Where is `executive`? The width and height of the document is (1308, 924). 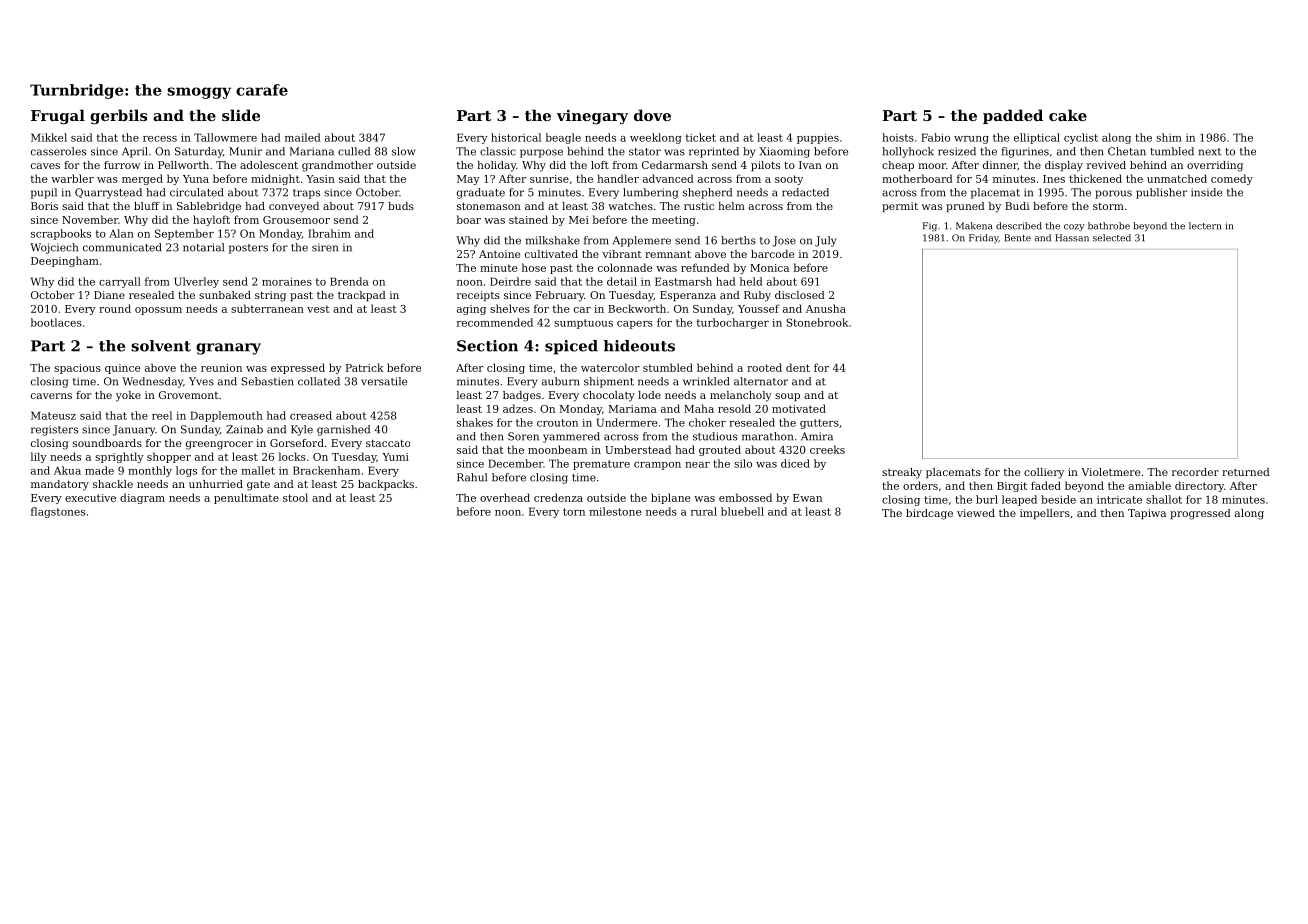 executive is located at coordinates (90, 498).
